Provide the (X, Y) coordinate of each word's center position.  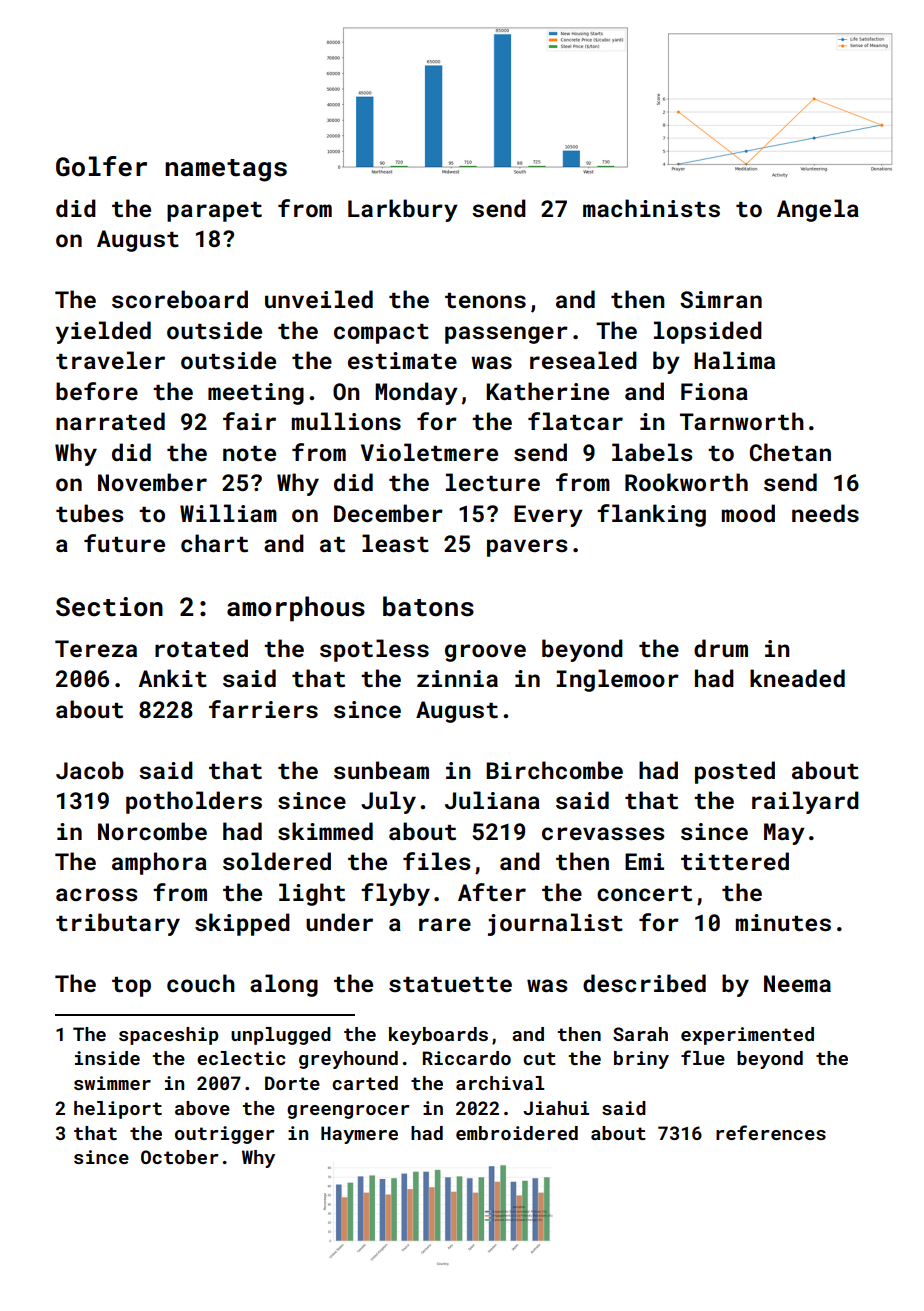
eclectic (241, 1058)
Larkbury (403, 210)
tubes (90, 513)
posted (735, 772)
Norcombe (152, 831)
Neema (797, 983)
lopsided (708, 332)
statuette (450, 984)
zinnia (457, 678)
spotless (374, 650)
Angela (818, 210)
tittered (735, 861)
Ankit (172, 678)
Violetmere (429, 452)
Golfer (101, 166)
